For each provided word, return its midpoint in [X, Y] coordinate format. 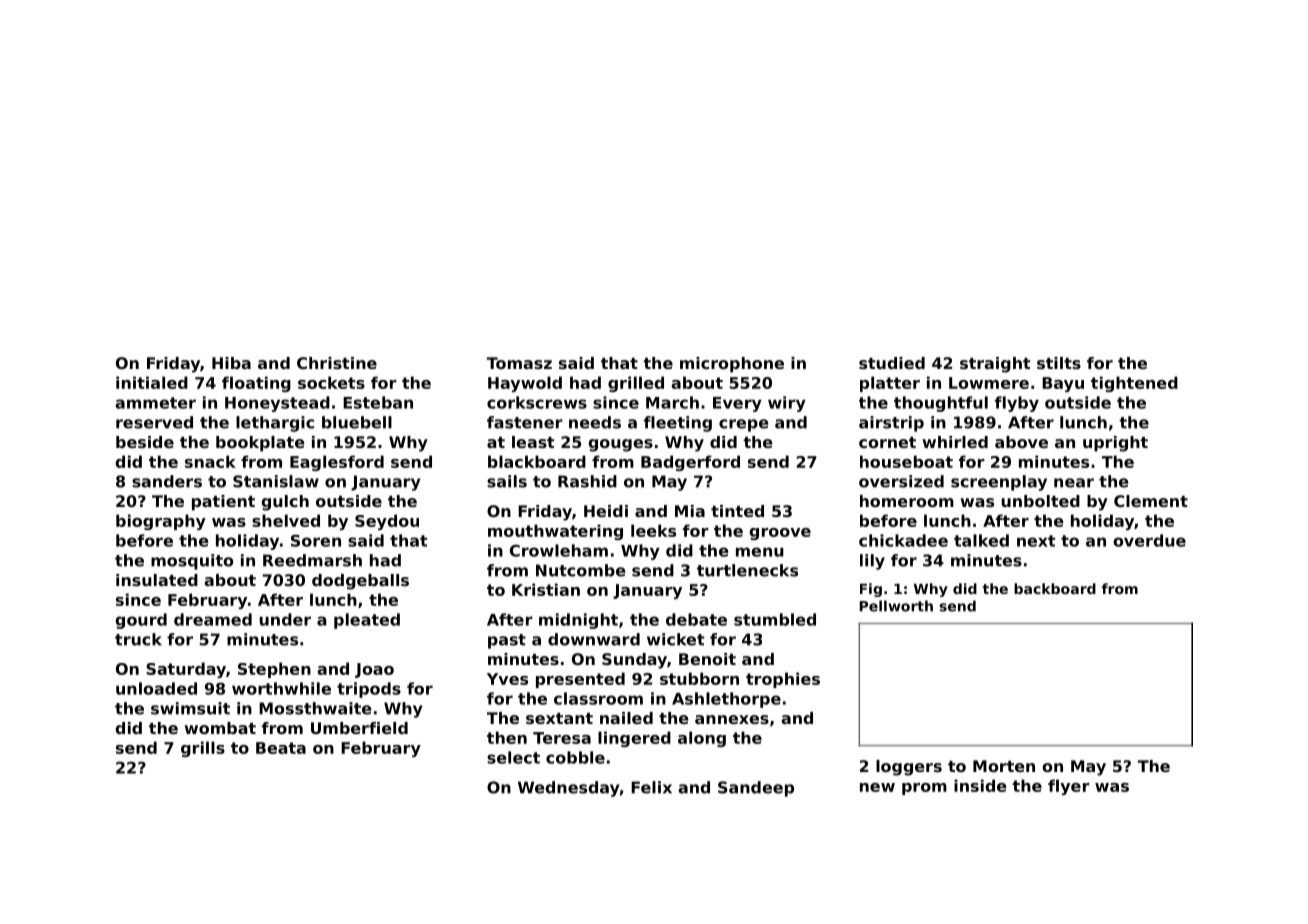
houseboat [906, 461]
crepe [744, 425]
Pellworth [896, 606]
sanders [167, 481]
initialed [152, 382]
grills [203, 749]
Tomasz [519, 363]
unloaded [156, 688]
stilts [1059, 363]
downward [594, 639]
